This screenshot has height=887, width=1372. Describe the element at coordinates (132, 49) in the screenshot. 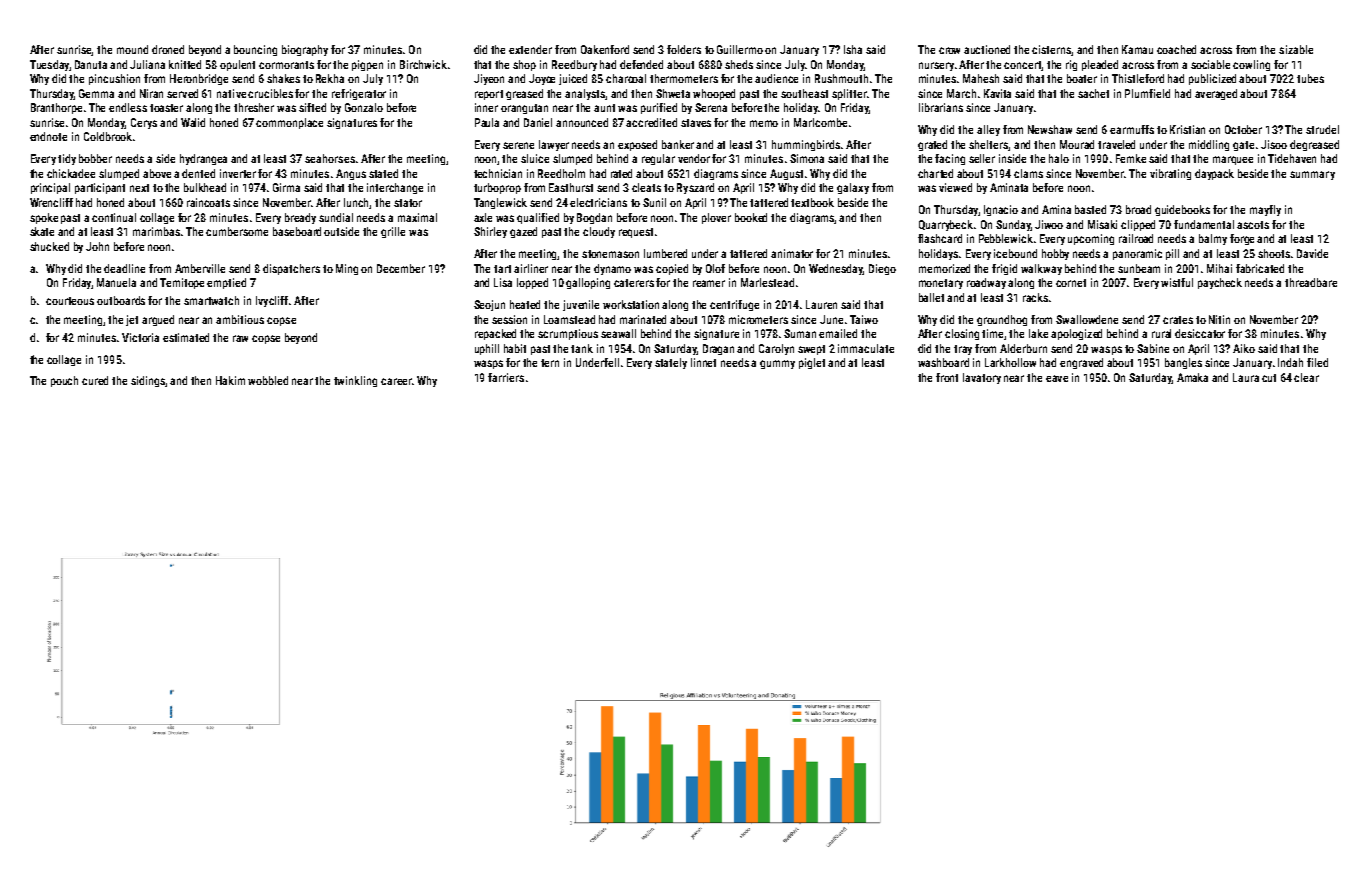

I see `mound` at that location.
